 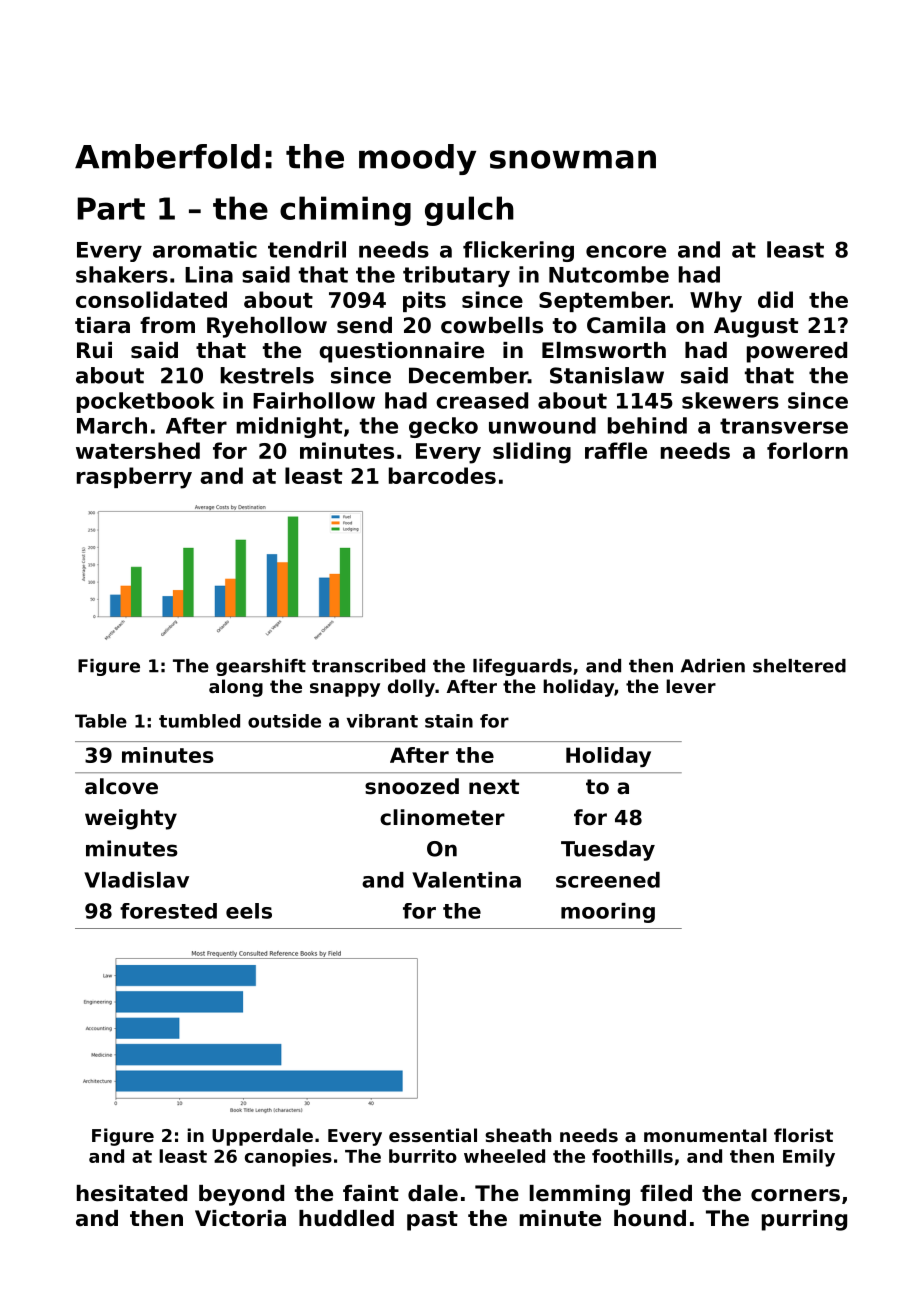 I want to click on lever, so click(x=691, y=686).
